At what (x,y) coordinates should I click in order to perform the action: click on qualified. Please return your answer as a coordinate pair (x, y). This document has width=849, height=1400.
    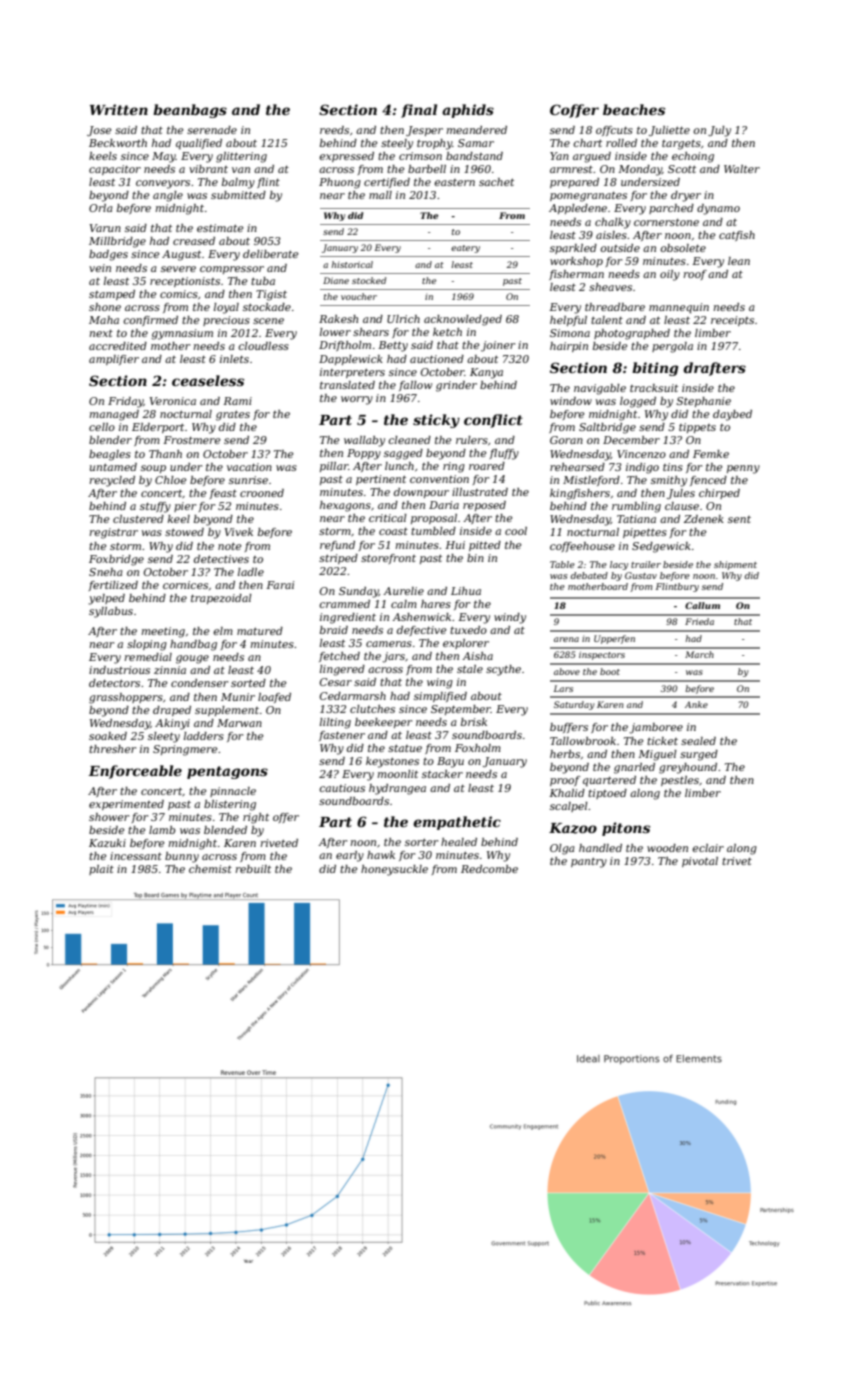
    Looking at the image, I should click on (199, 144).
